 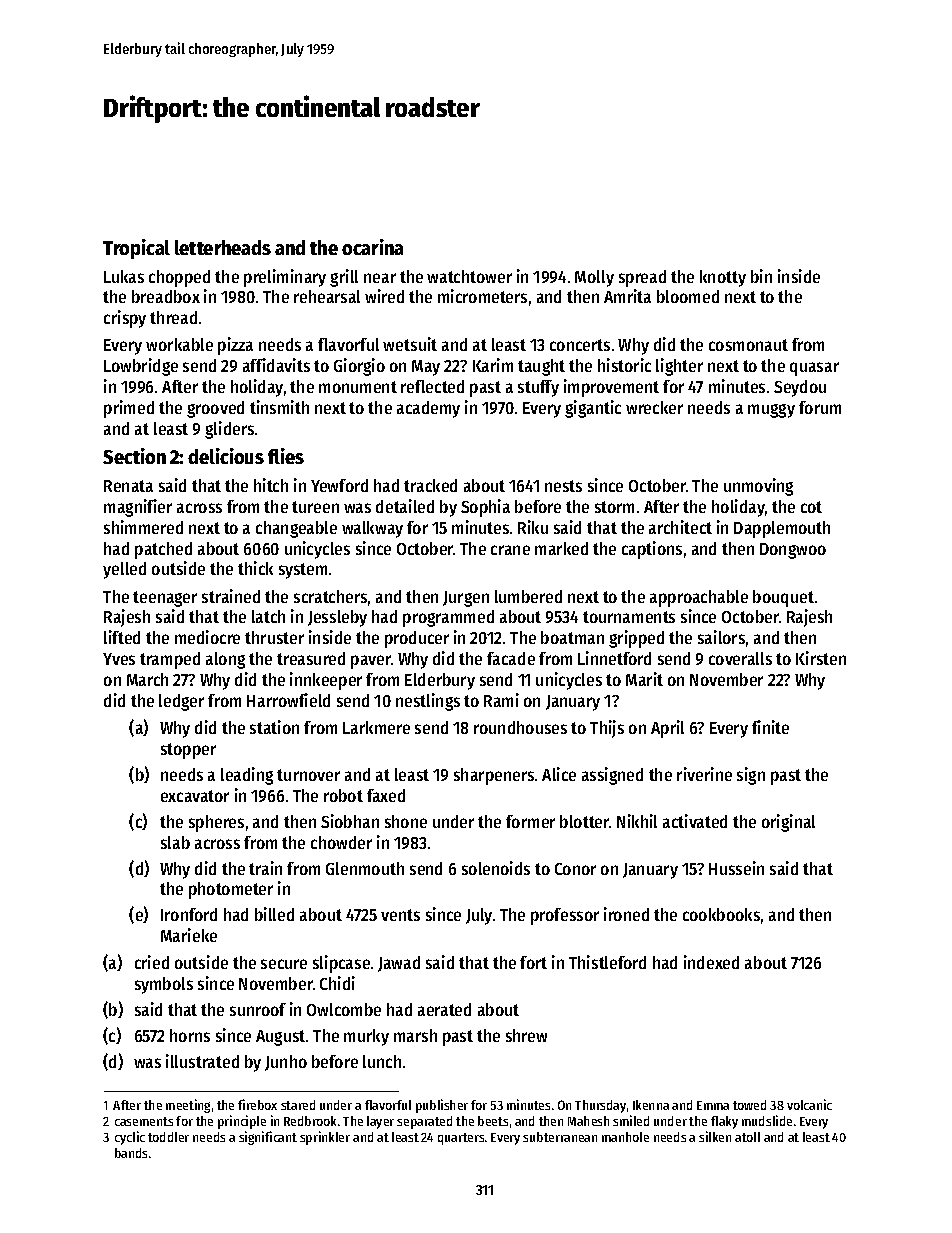 What do you see at coordinates (223, 247) in the page?
I see `letterheads` at bounding box center [223, 247].
